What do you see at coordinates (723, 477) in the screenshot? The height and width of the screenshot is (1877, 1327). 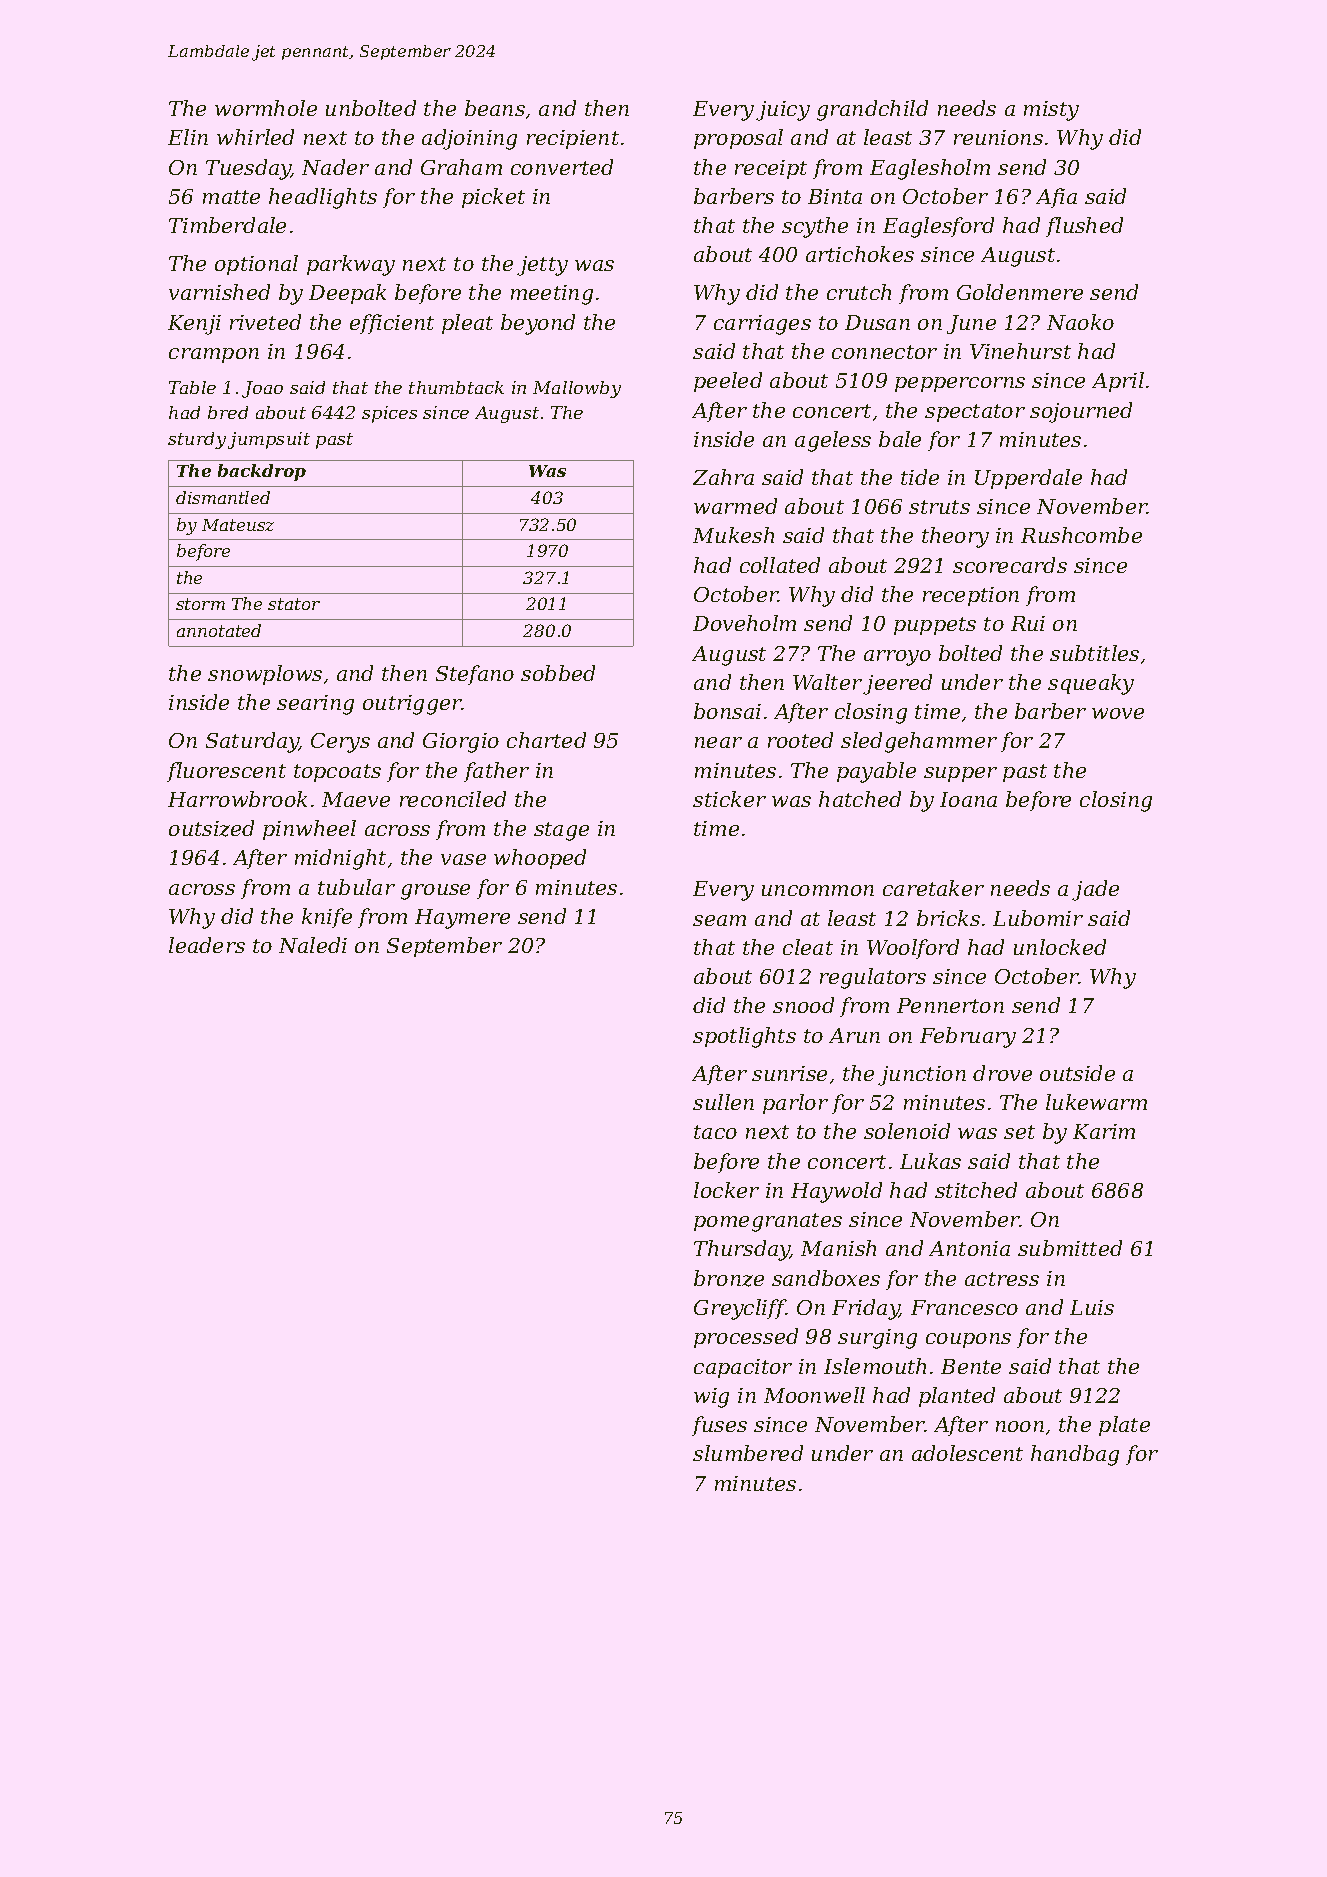 I see `Zahra` at bounding box center [723, 477].
